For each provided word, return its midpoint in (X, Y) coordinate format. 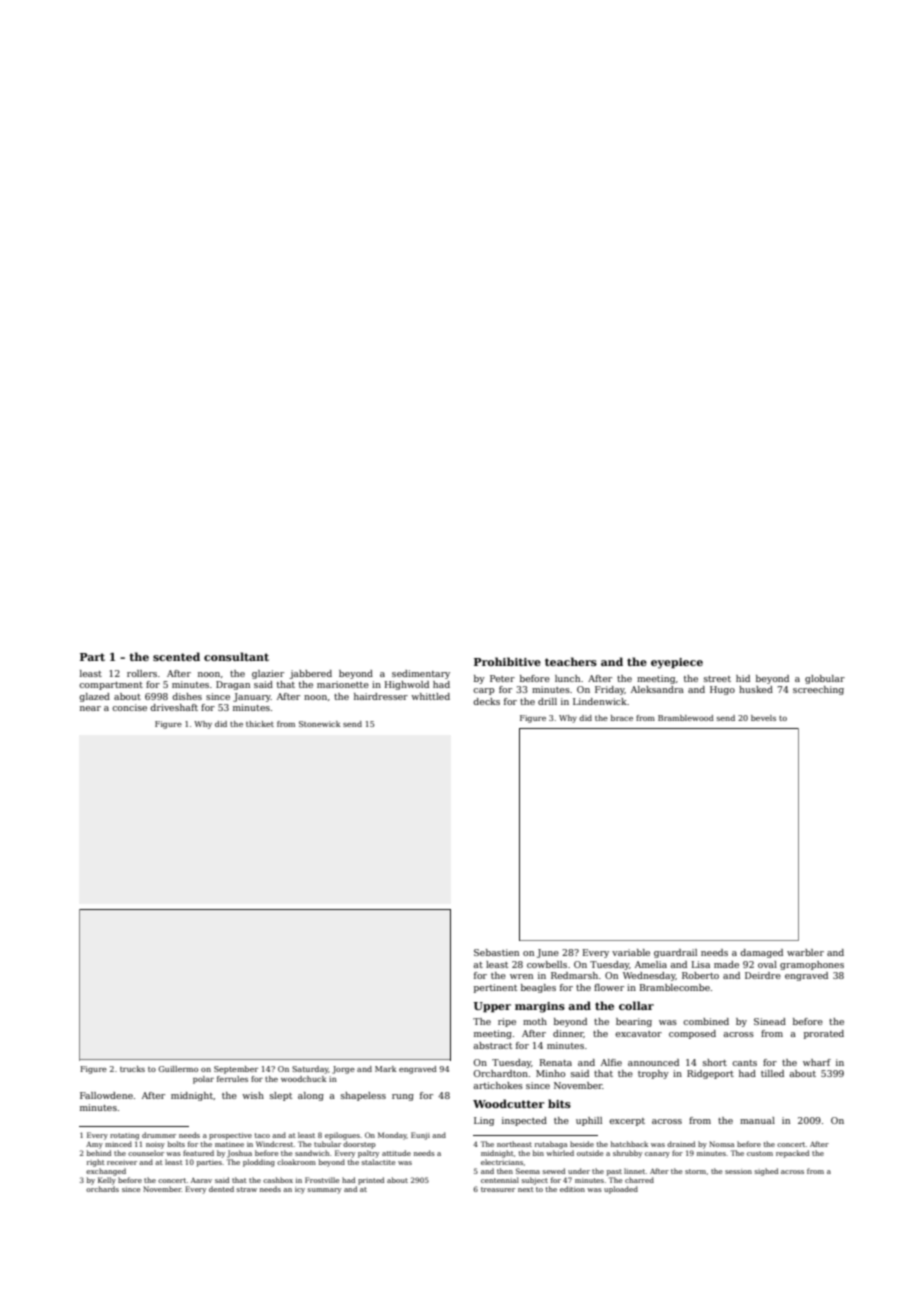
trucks (132, 1069)
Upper (492, 1007)
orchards (102, 1189)
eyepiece (677, 663)
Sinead (770, 1021)
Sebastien (496, 952)
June (548, 953)
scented (176, 656)
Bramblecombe (675, 987)
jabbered (311, 674)
